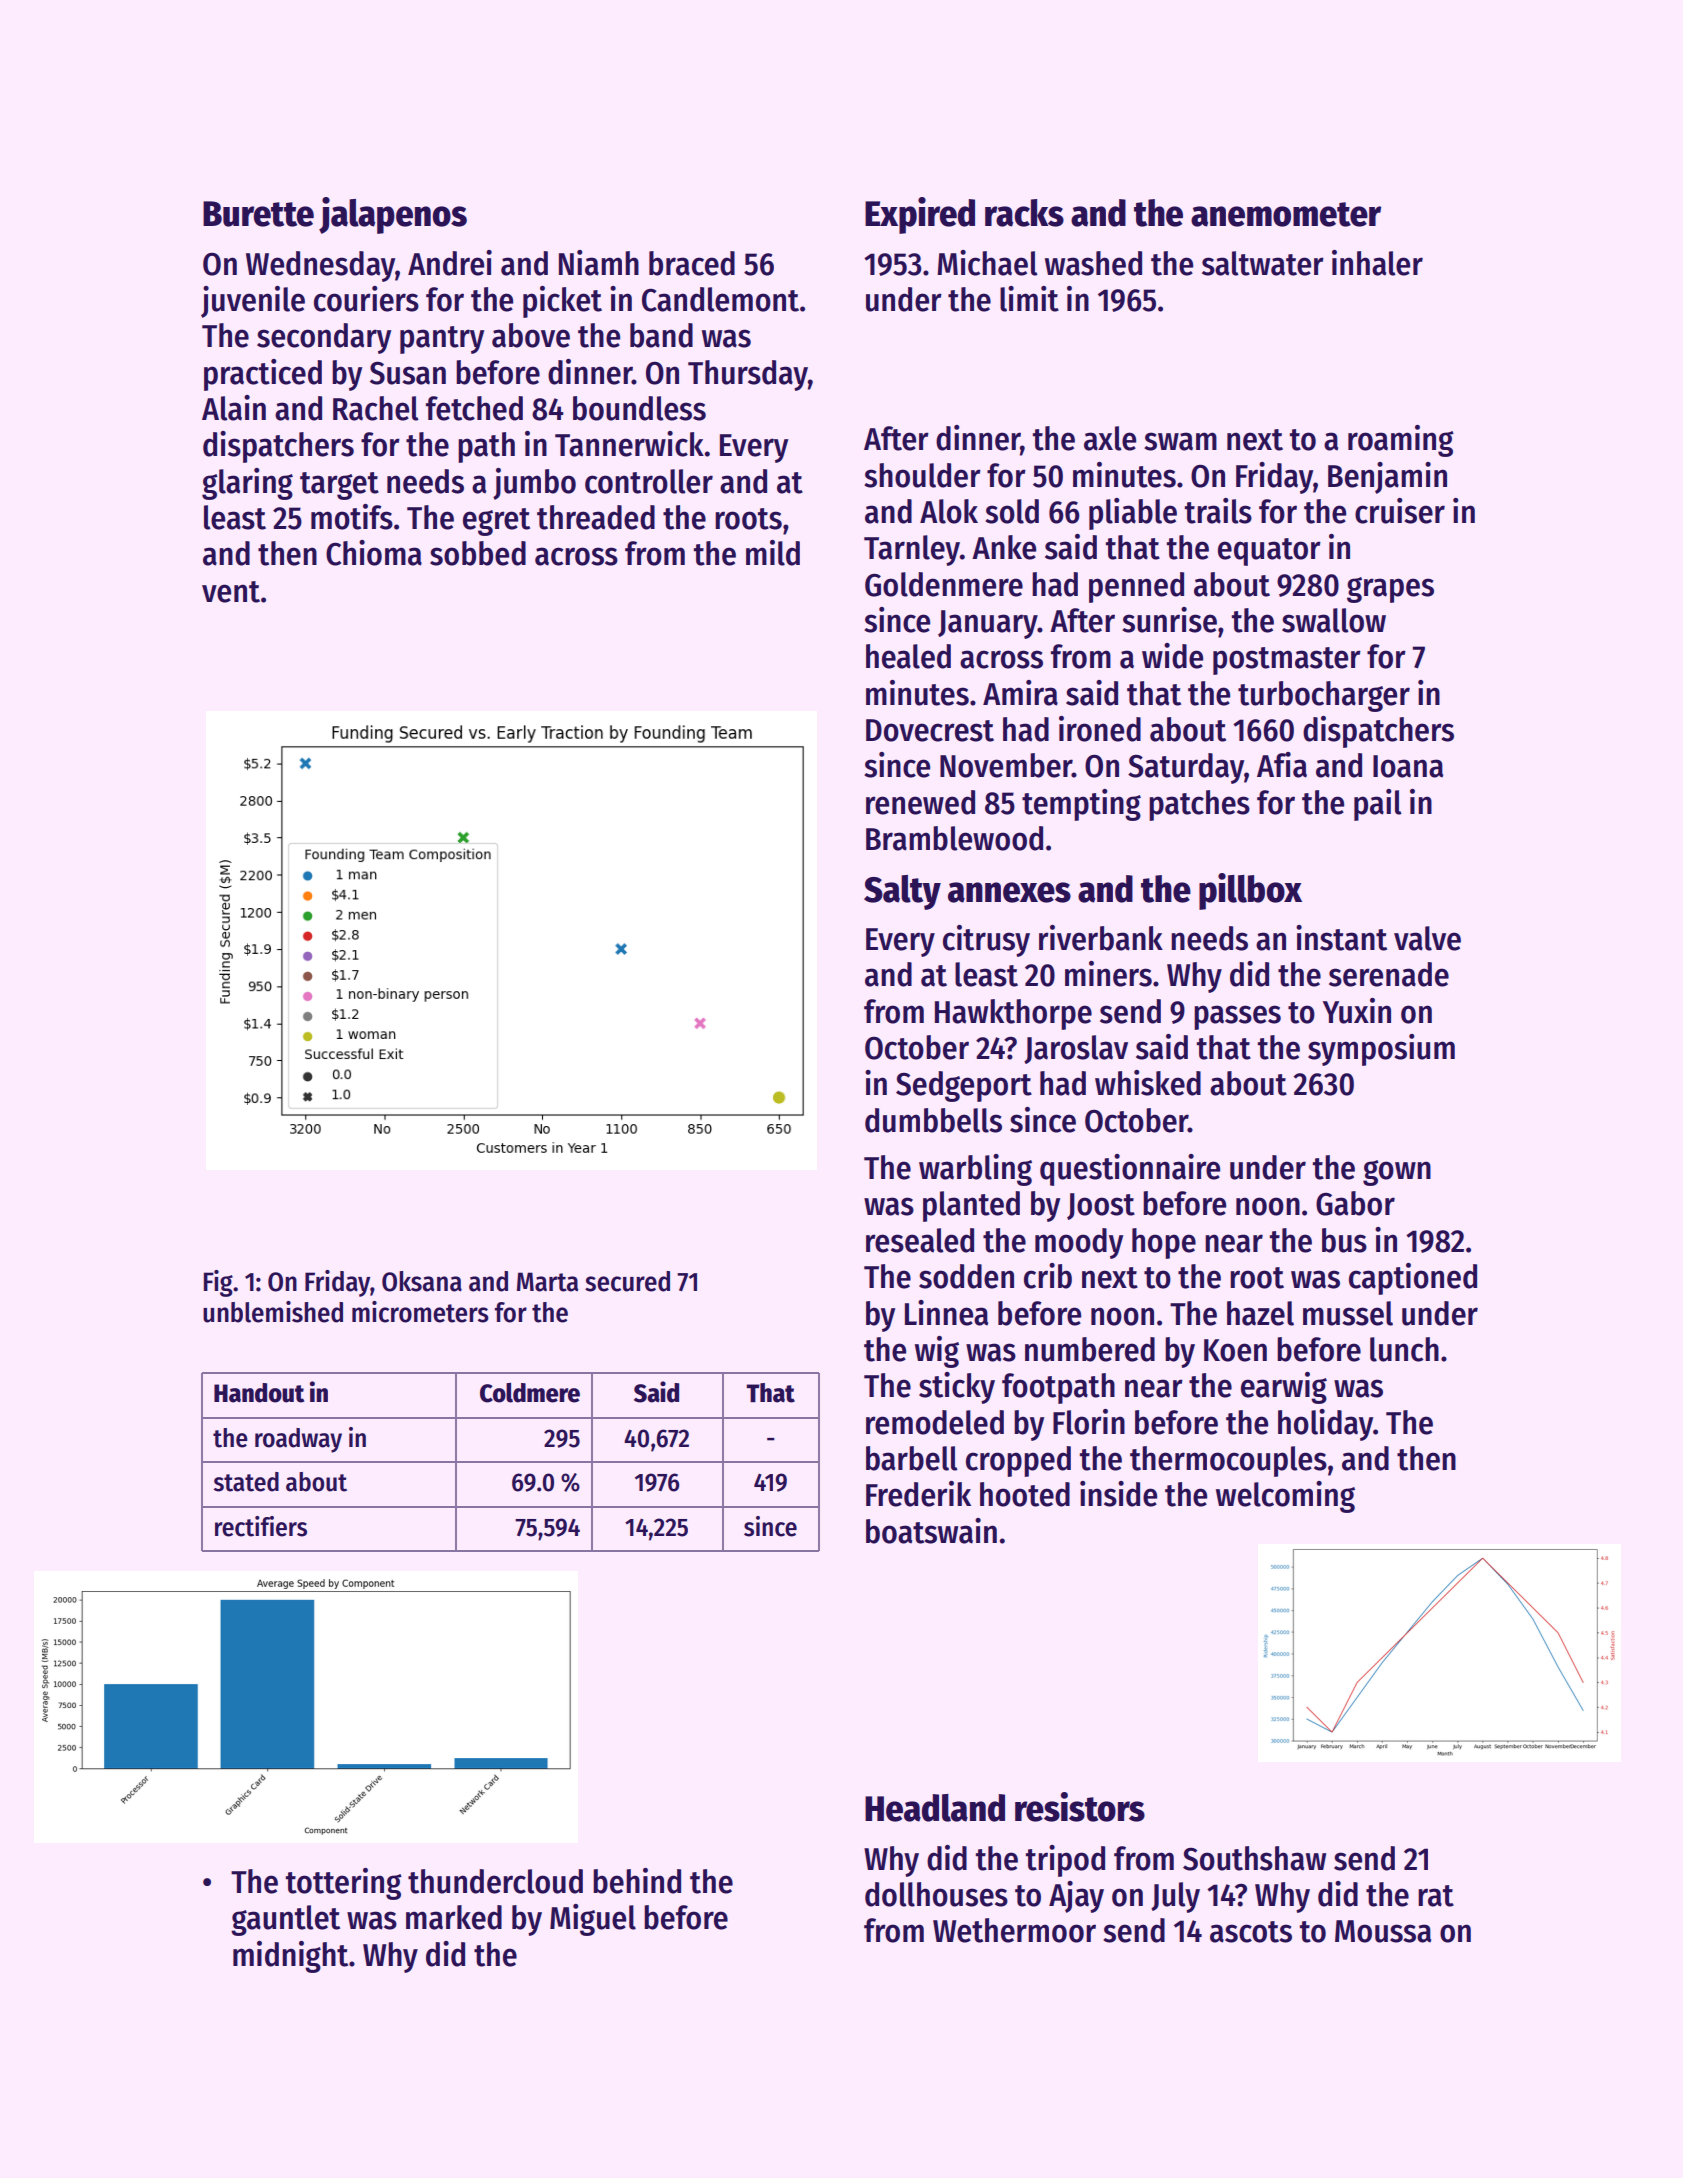  Describe the element at coordinates (258, 214) in the image. I see `Burette` at that location.
